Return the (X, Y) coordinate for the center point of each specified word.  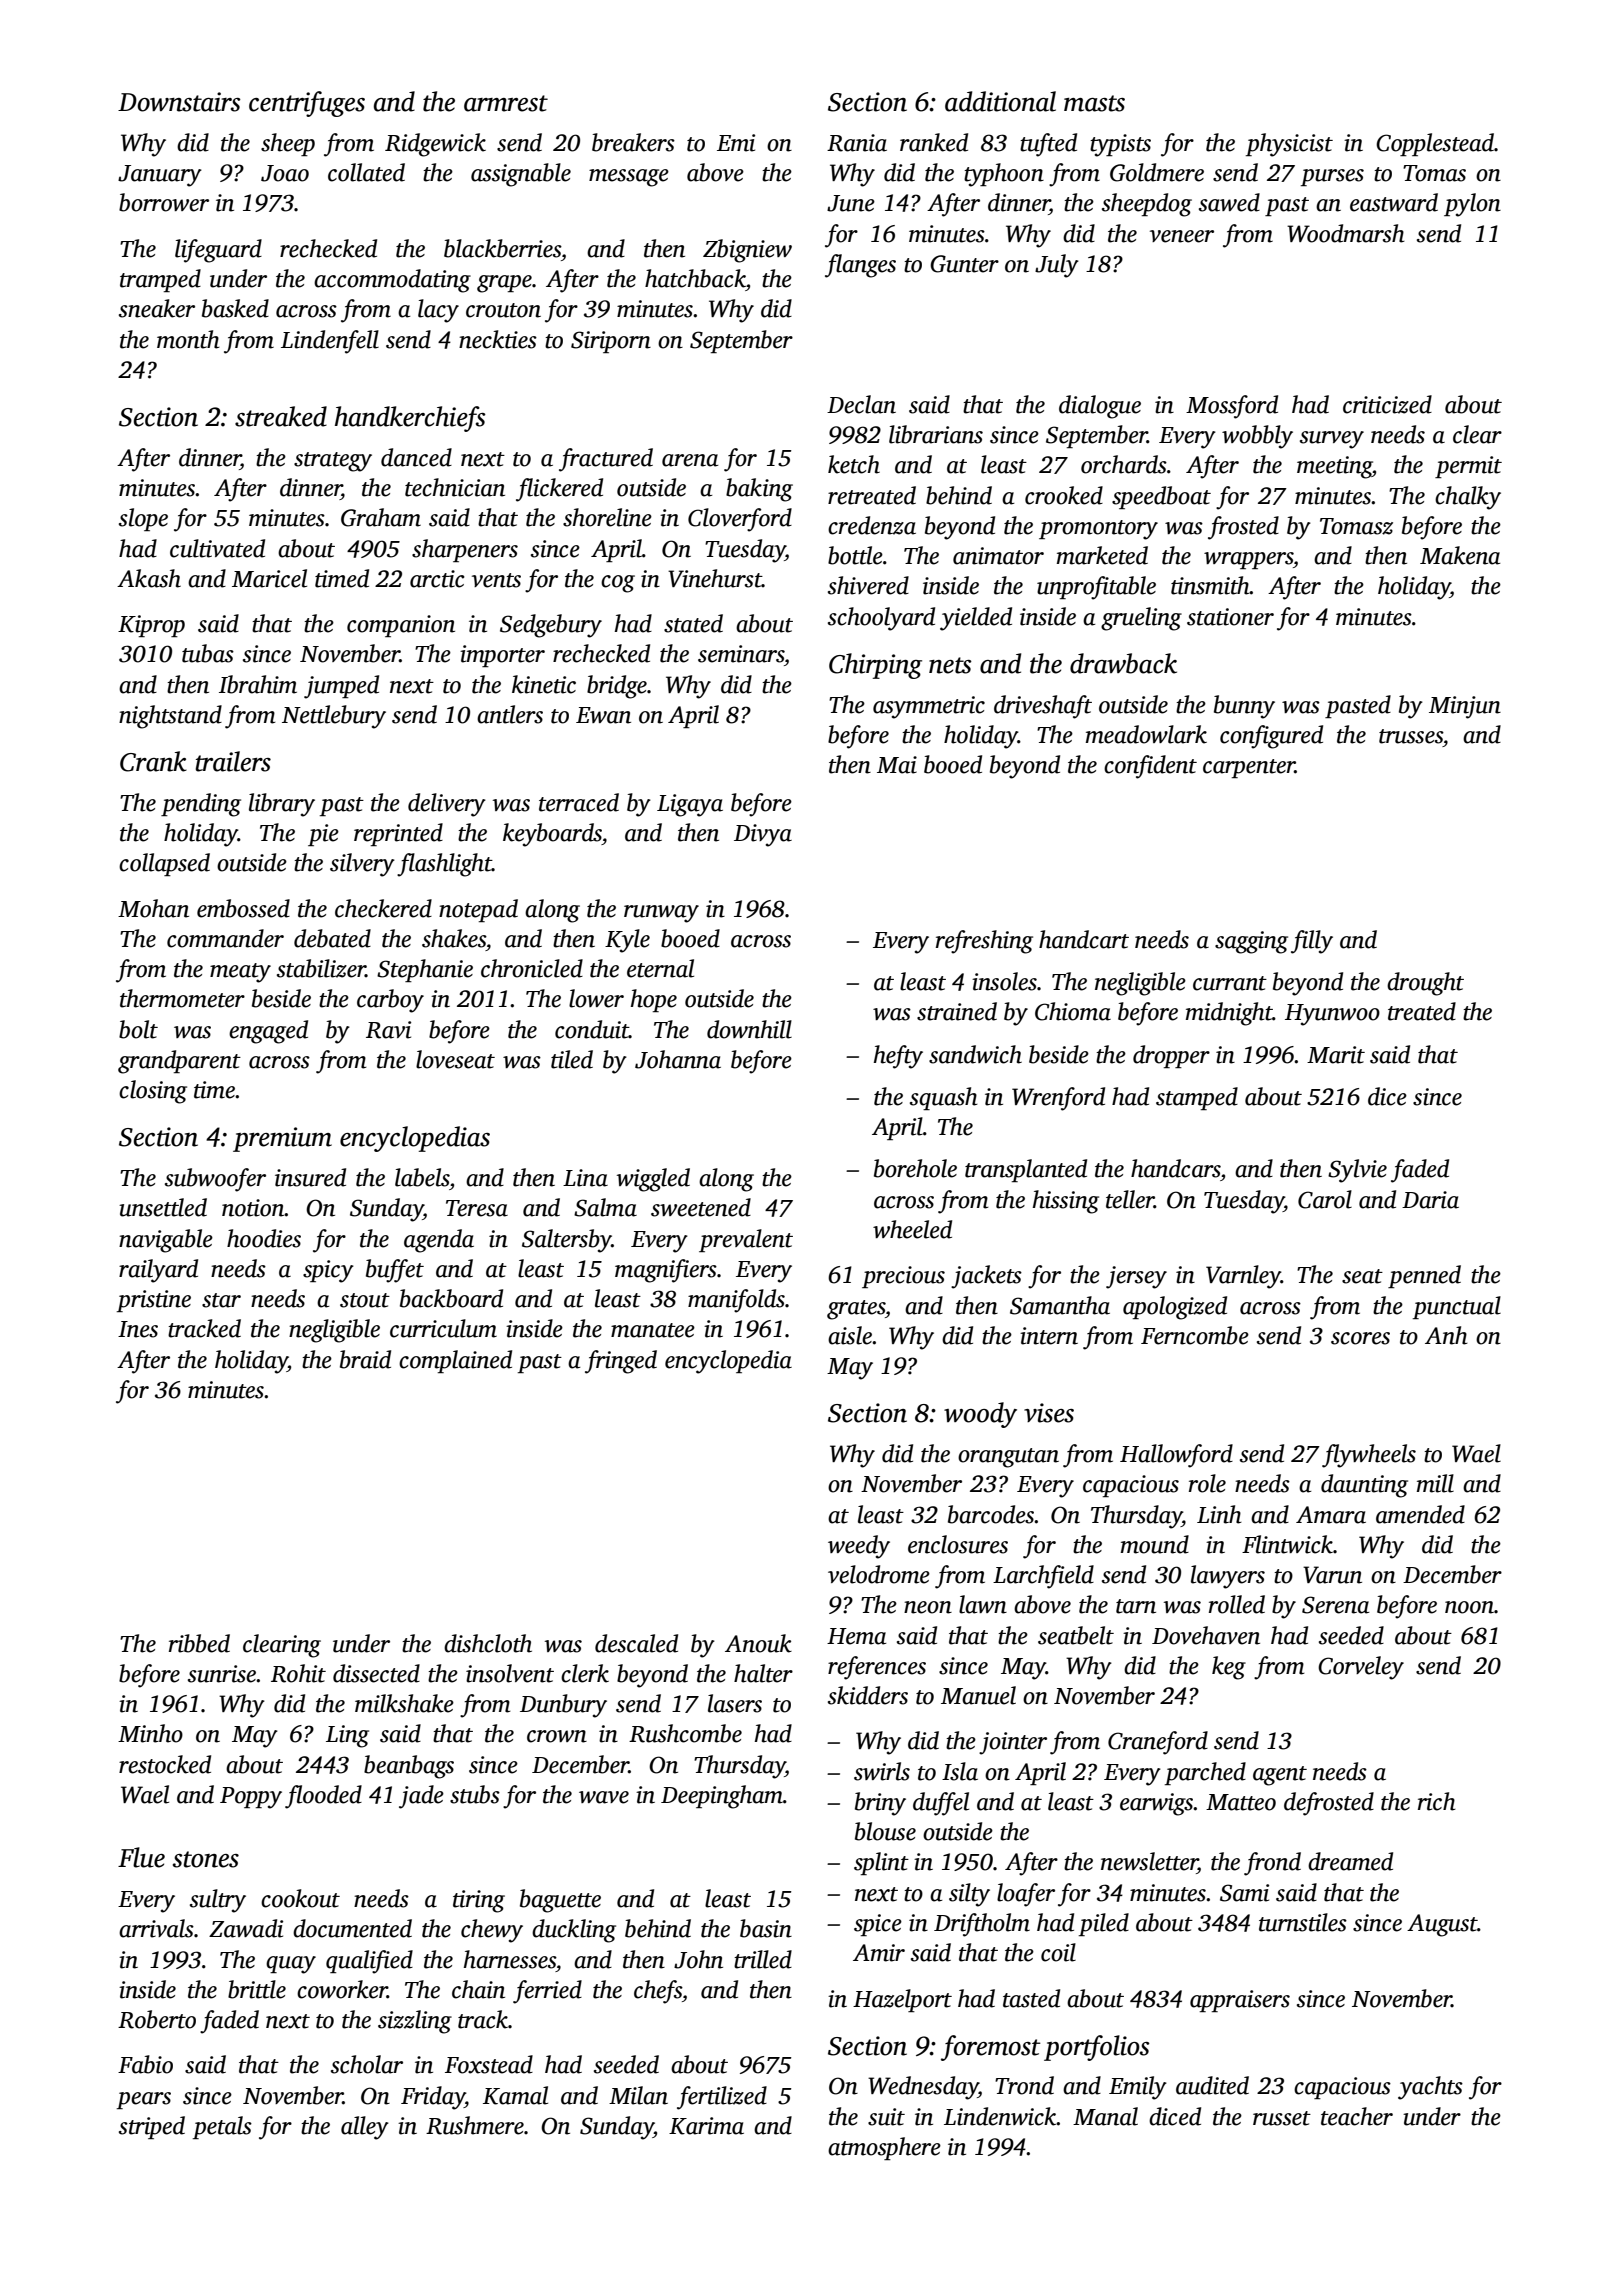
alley (365, 2128)
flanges (860, 266)
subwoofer (215, 1180)
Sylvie (1357, 1171)
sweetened (701, 1207)
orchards (1124, 464)
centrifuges (307, 104)
